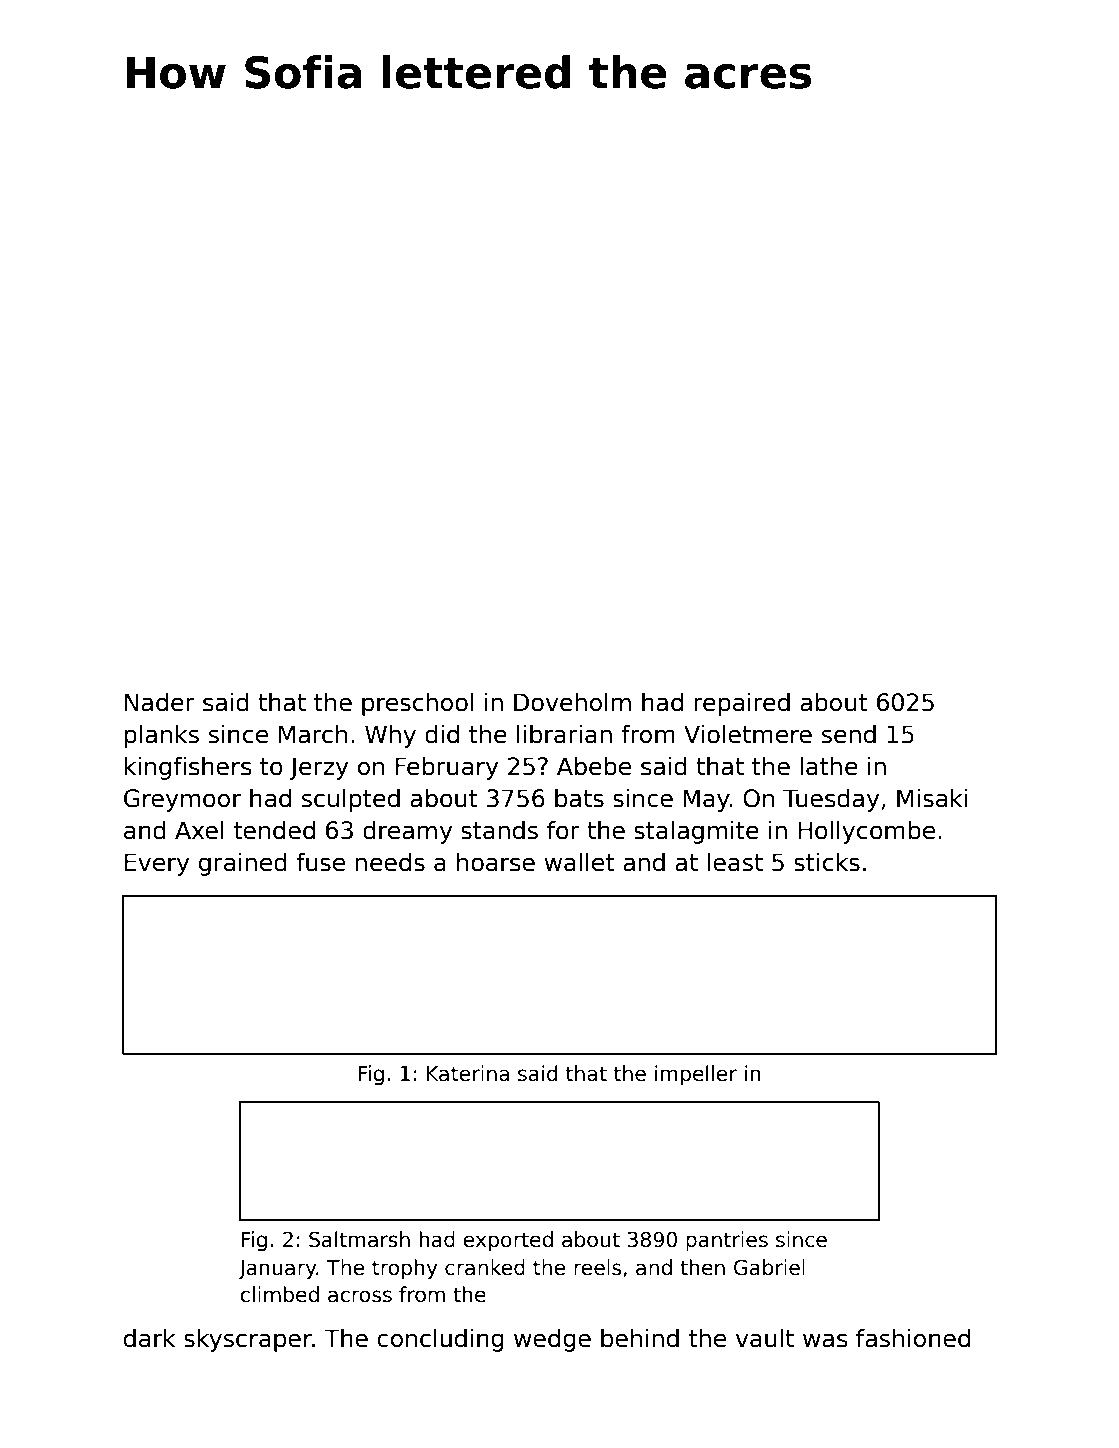 This document has width=1119, height=1448. I want to click on exported, so click(508, 1241).
